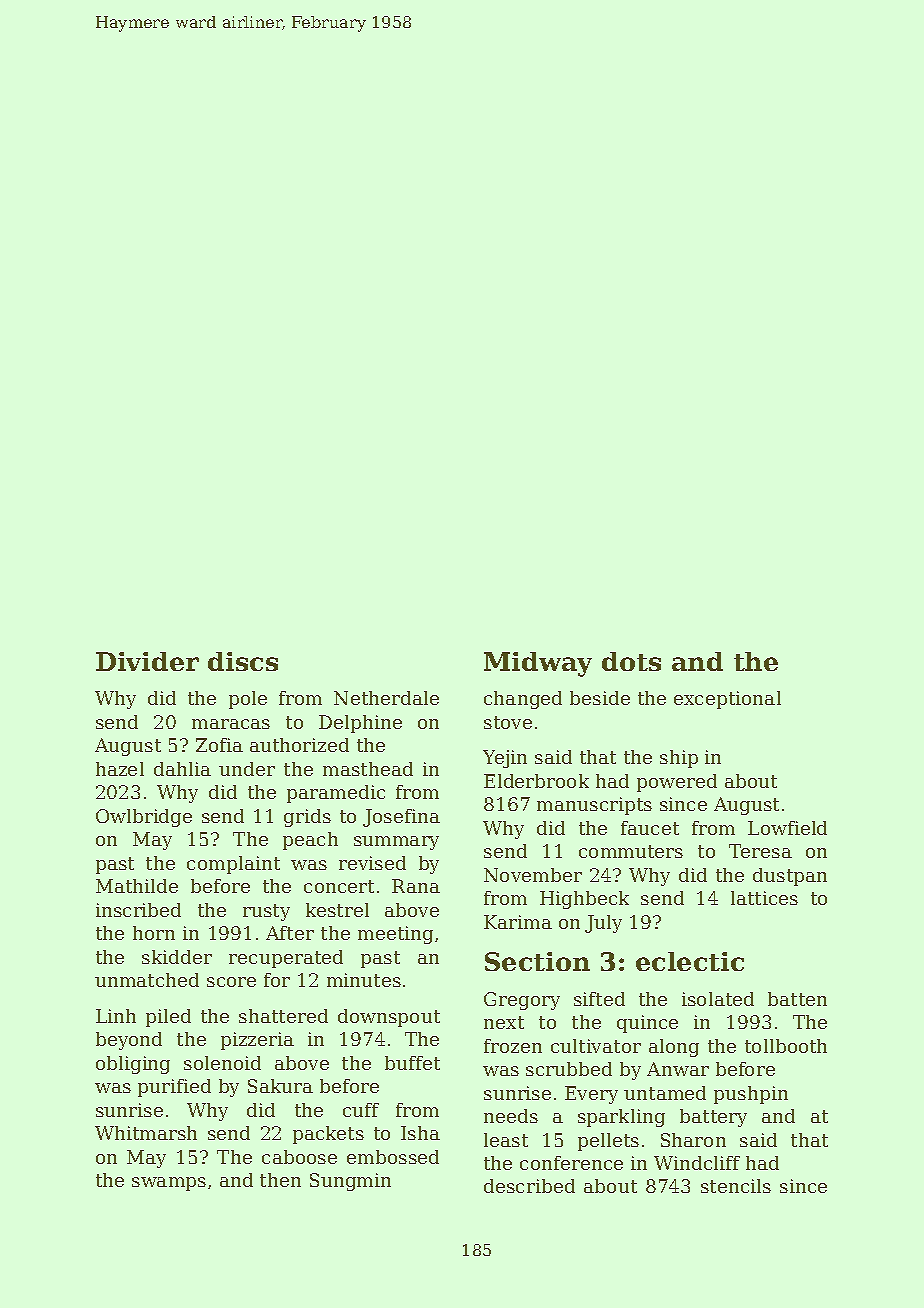 Image resolution: width=924 pixels, height=1308 pixels. I want to click on Midway, so click(538, 664).
